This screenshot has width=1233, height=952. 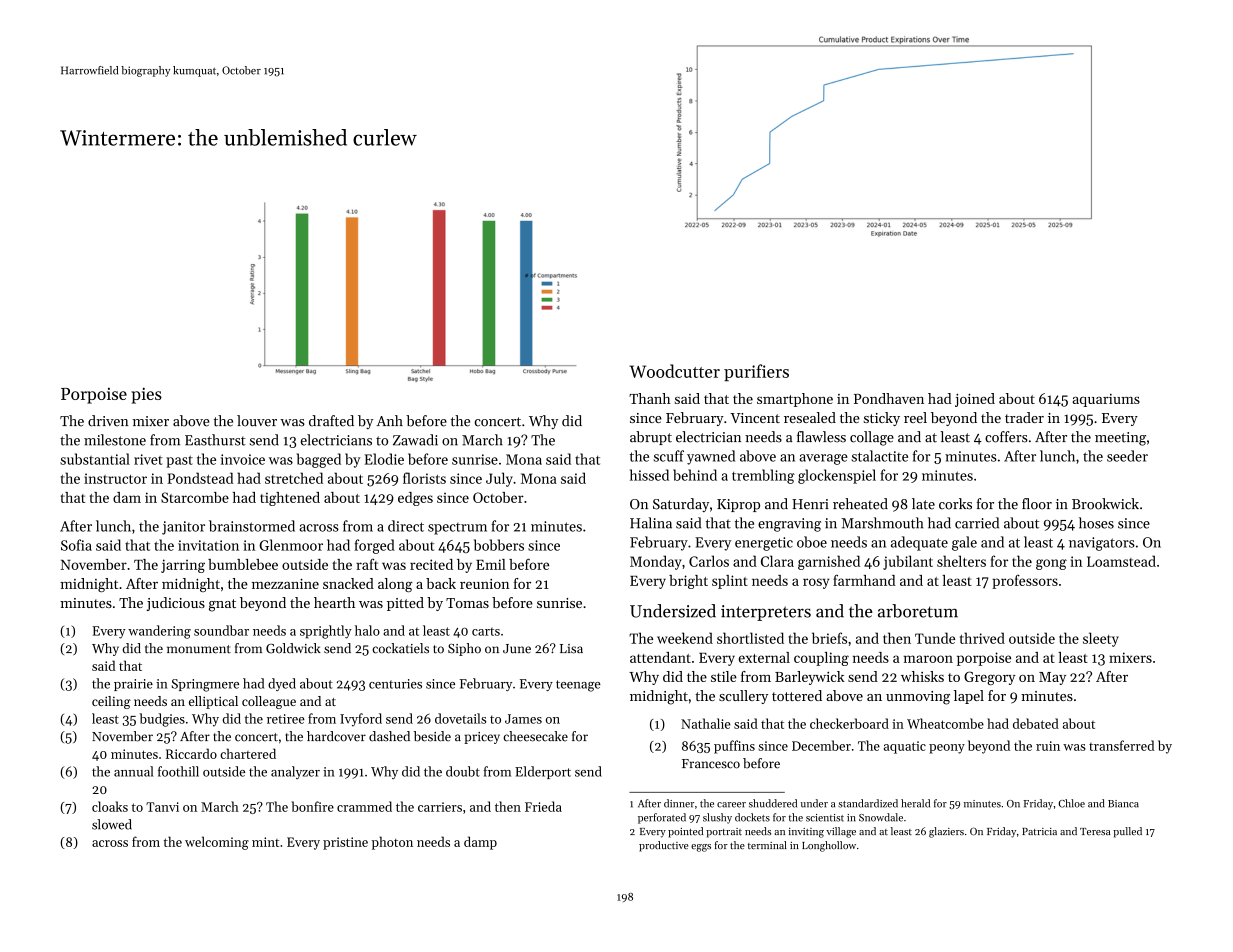 What do you see at coordinates (763, 476) in the screenshot?
I see `trembling` at bounding box center [763, 476].
